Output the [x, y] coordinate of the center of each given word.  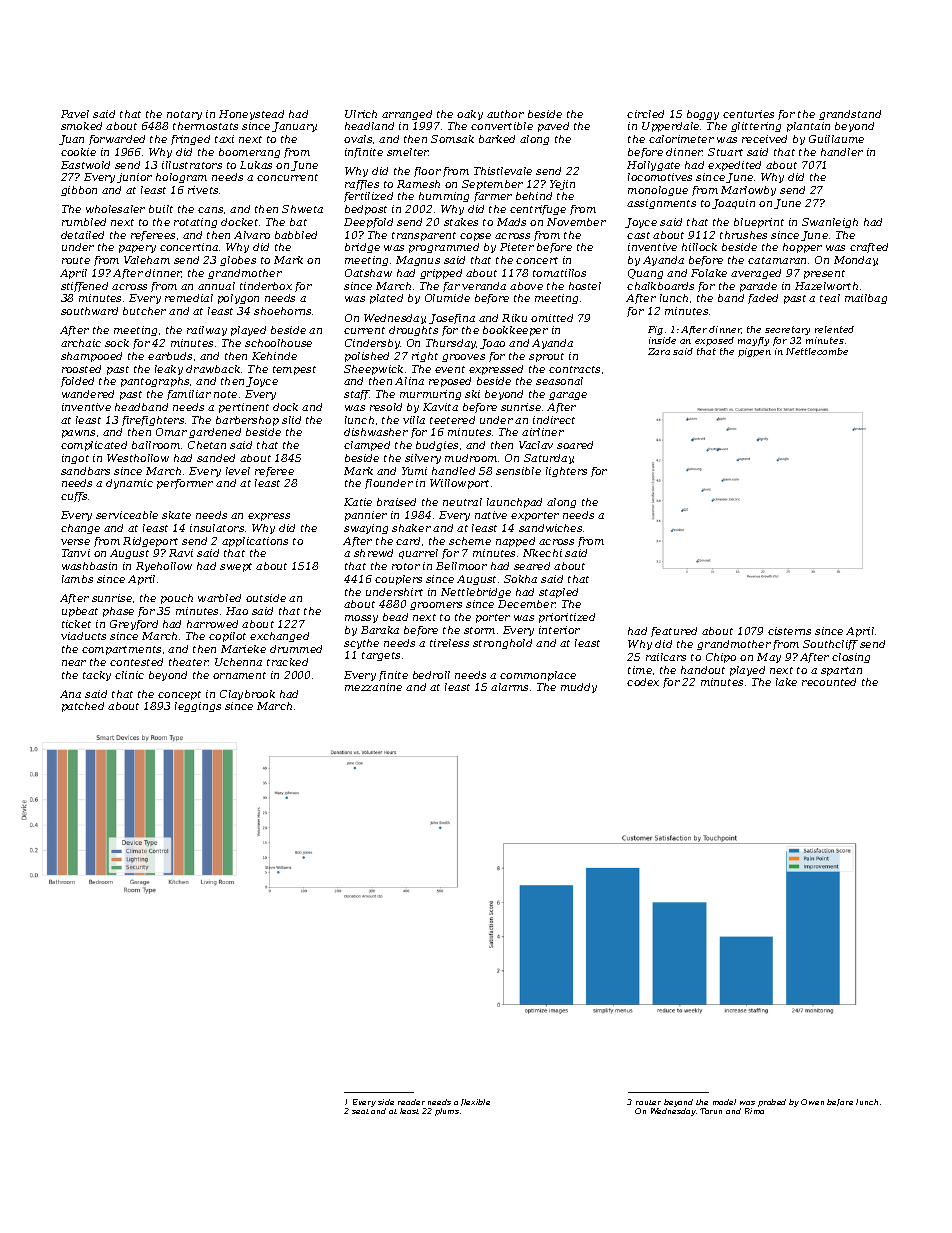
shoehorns [282, 311]
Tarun [711, 1111]
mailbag [866, 299]
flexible [475, 1102]
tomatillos [559, 273]
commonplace [538, 676]
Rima [754, 1111]
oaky [470, 115]
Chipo [721, 658]
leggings [198, 707]
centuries [748, 114]
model [724, 1102]
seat [360, 1111]
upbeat [80, 612]
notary [184, 115]
